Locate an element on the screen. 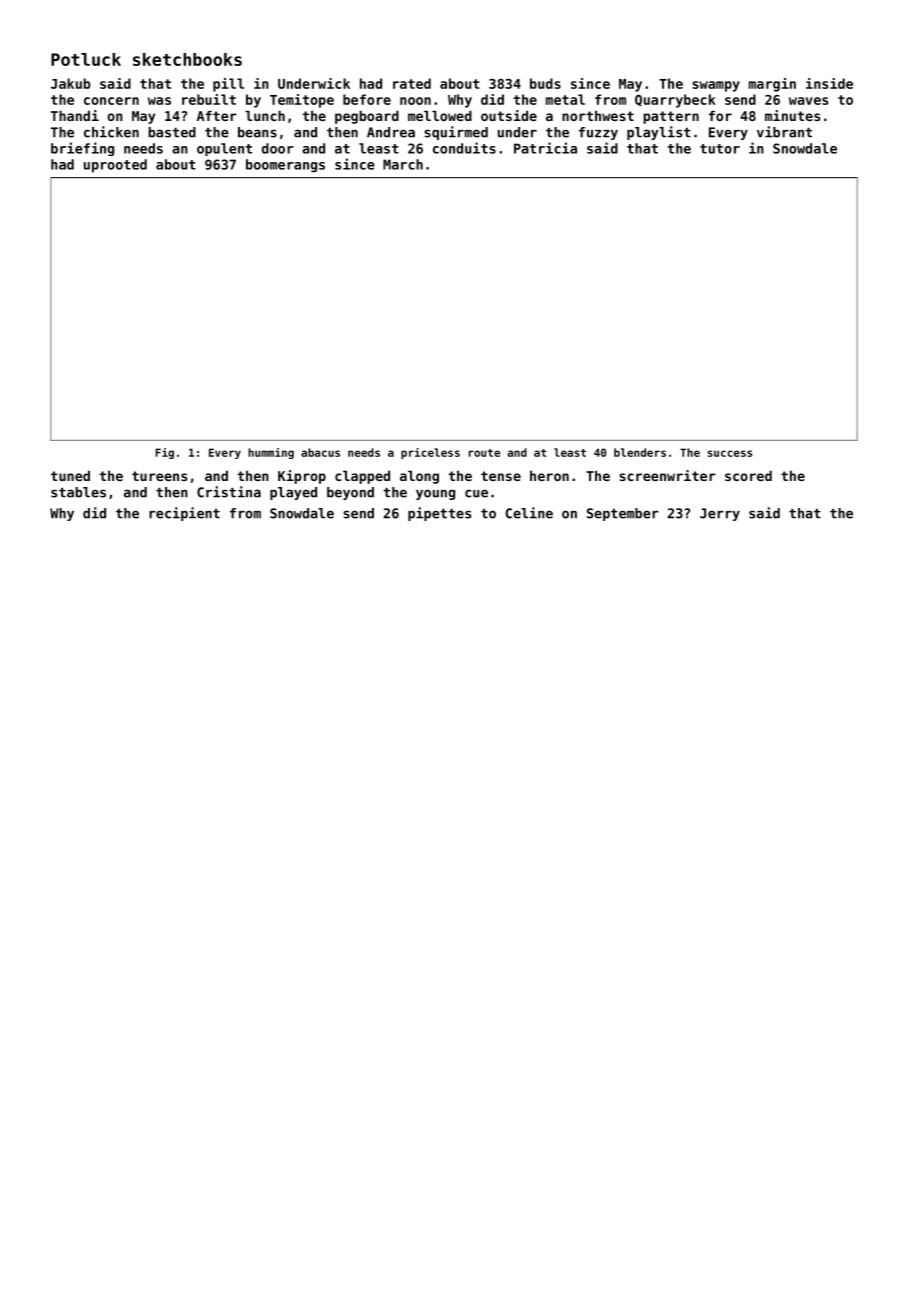 This screenshot has width=908, height=1316. margin is located at coordinates (772, 85).
